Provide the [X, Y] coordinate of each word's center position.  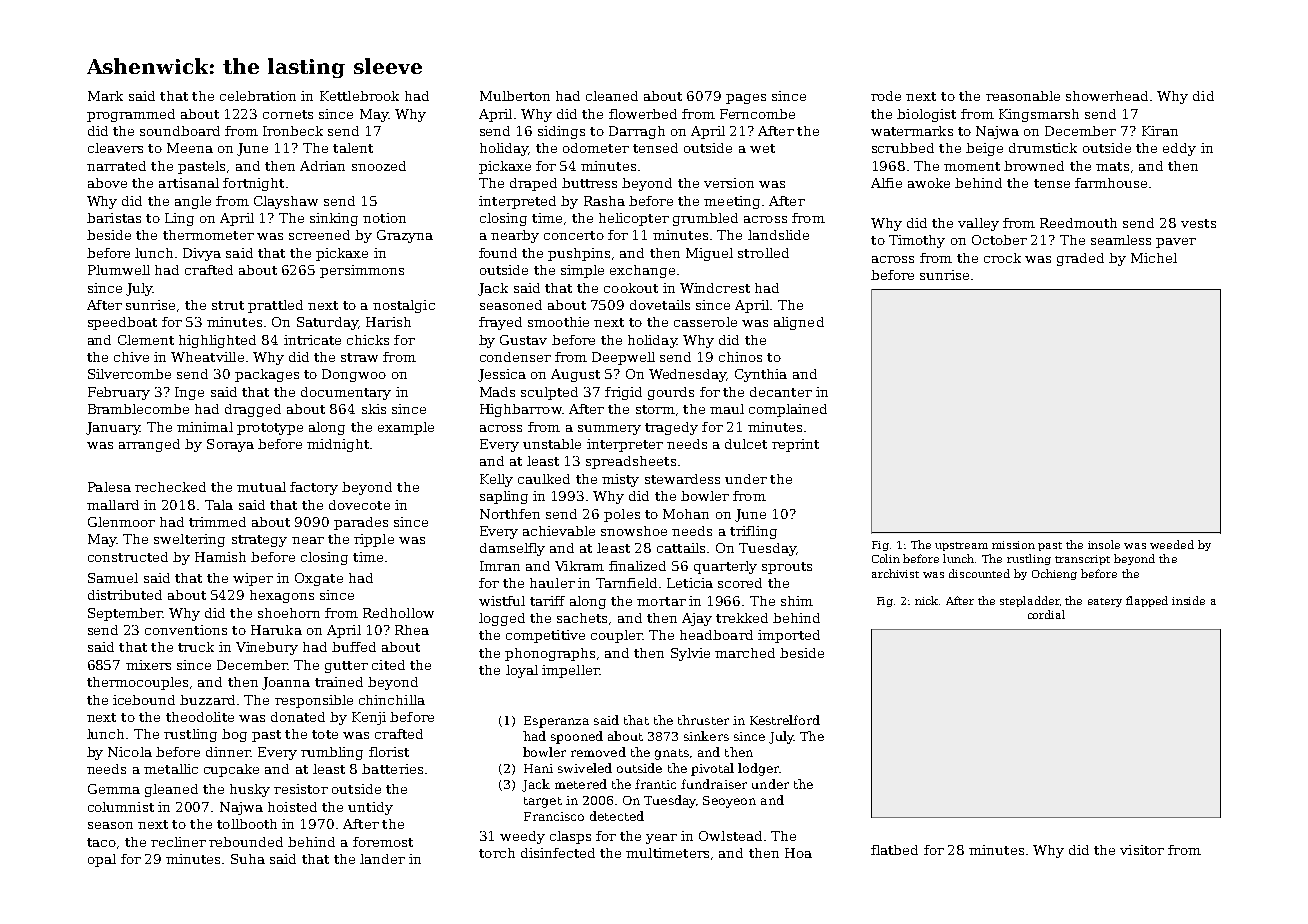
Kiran [1160, 131]
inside [1188, 600]
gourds [671, 393]
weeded [1172, 544]
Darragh [637, 132]
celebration [258, 96]
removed [598, 752]
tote [325, 734]
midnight [338, 445]
